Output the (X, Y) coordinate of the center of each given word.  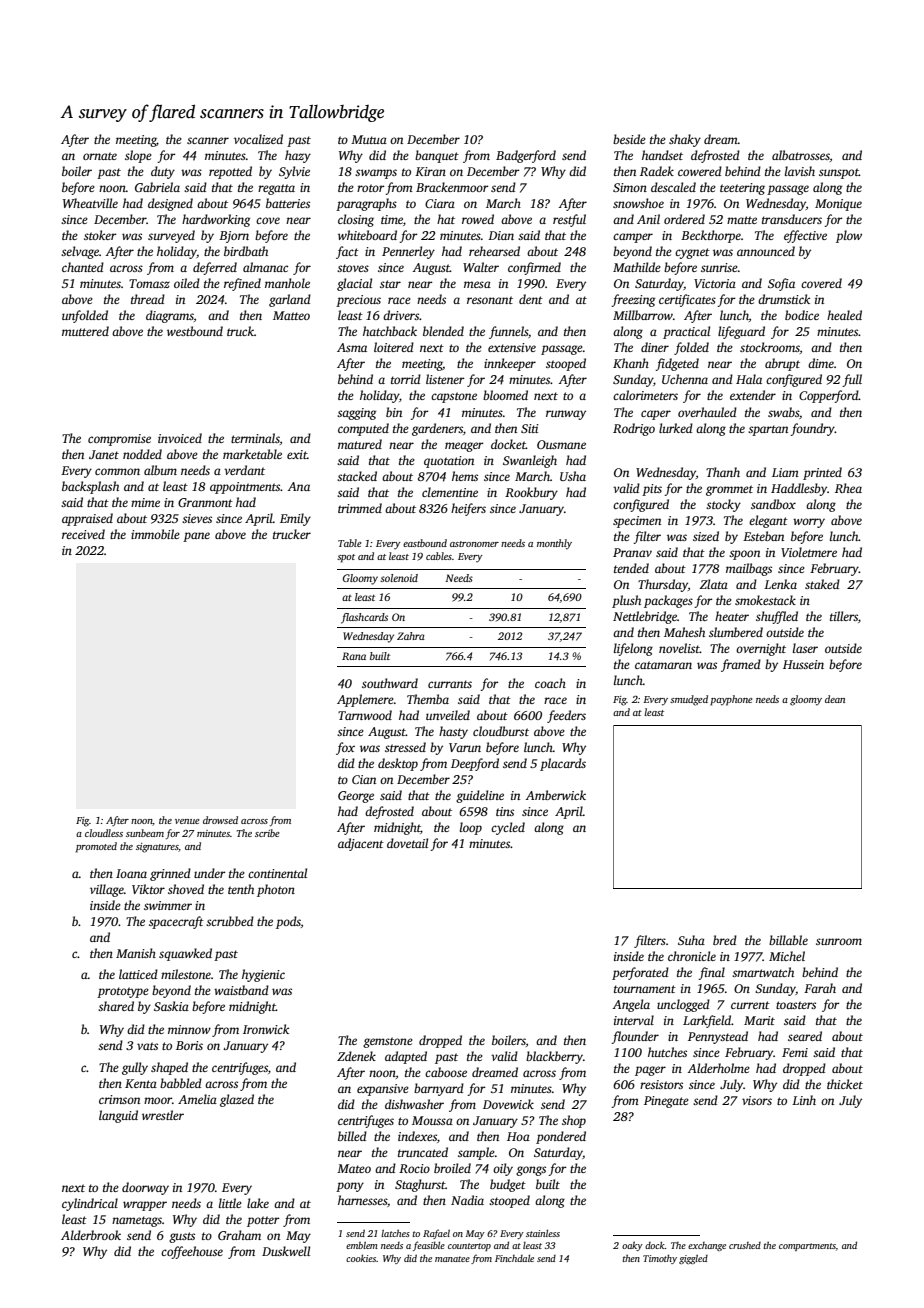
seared (805, 1036)
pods (288, 922)
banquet (437, 156)
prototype (123, 992)
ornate (100, 156)
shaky (685, 140)
